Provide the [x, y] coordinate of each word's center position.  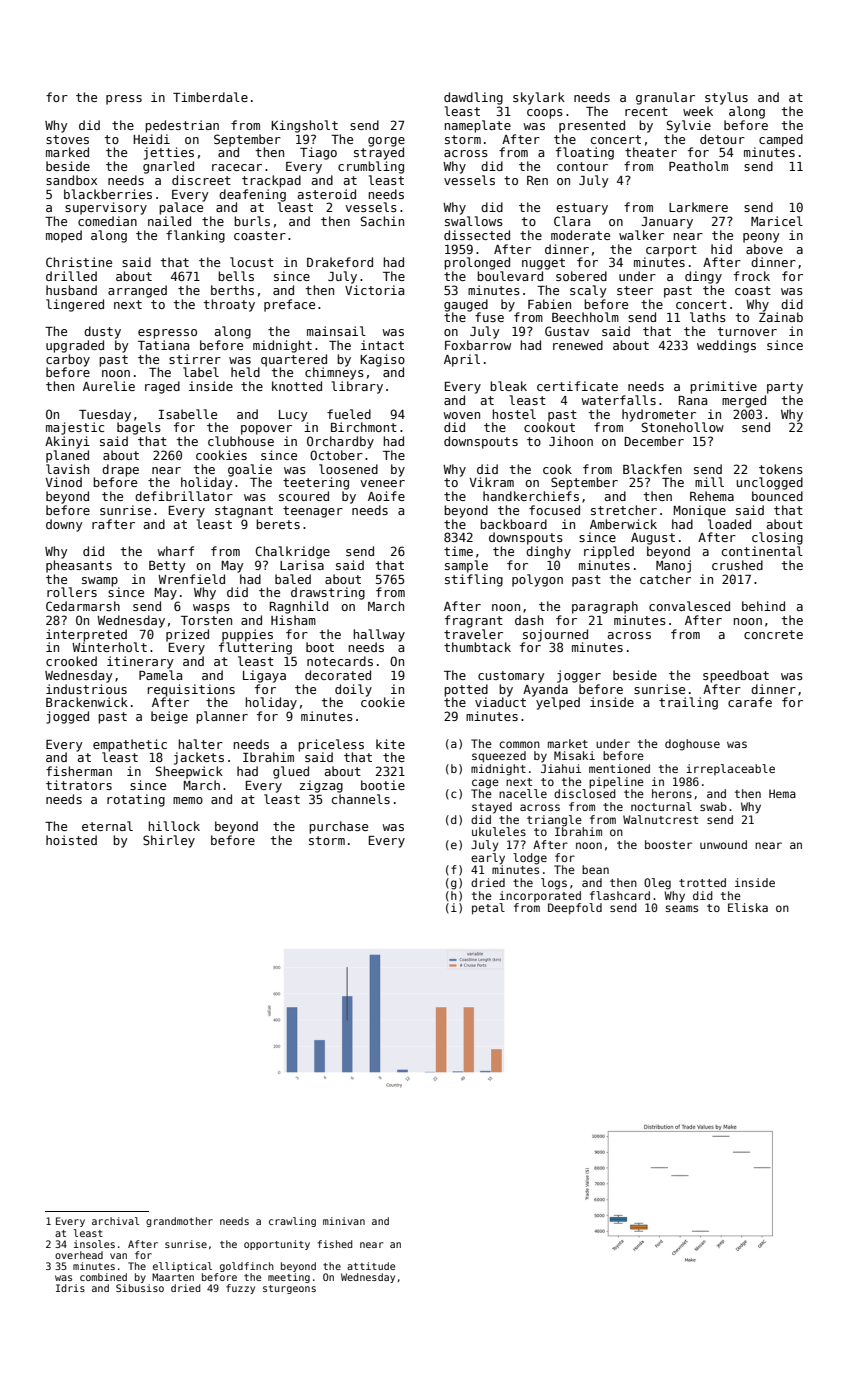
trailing [688, 703]
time [458, 551]
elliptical [182, 1267]
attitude [371, 1266]
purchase [338, 827]
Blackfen [652, 469]
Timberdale [210, 97]
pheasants [79, 566]
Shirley [169, 841]
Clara [572, 221]
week [698, 111]
